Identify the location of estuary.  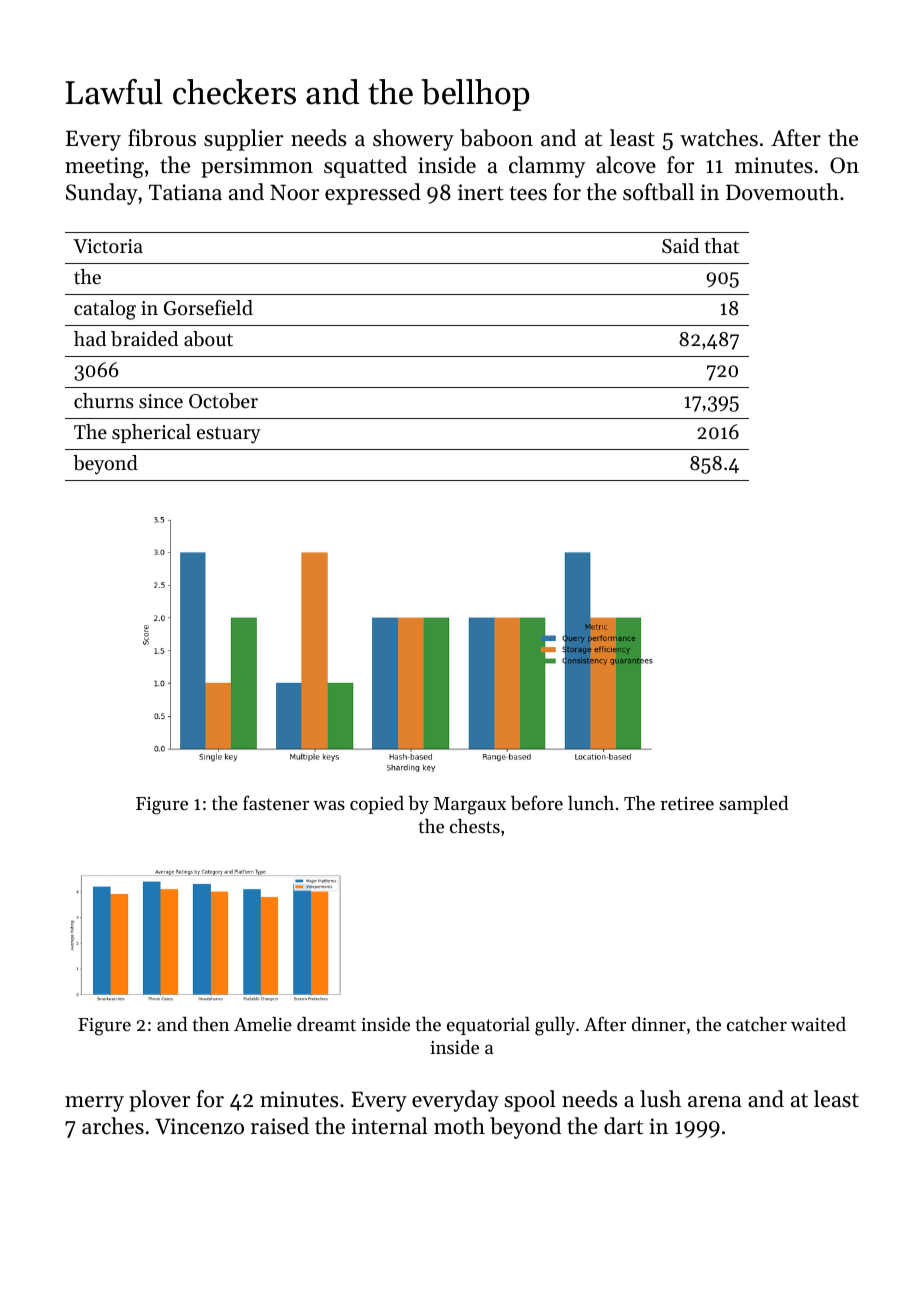
(229, 435).
